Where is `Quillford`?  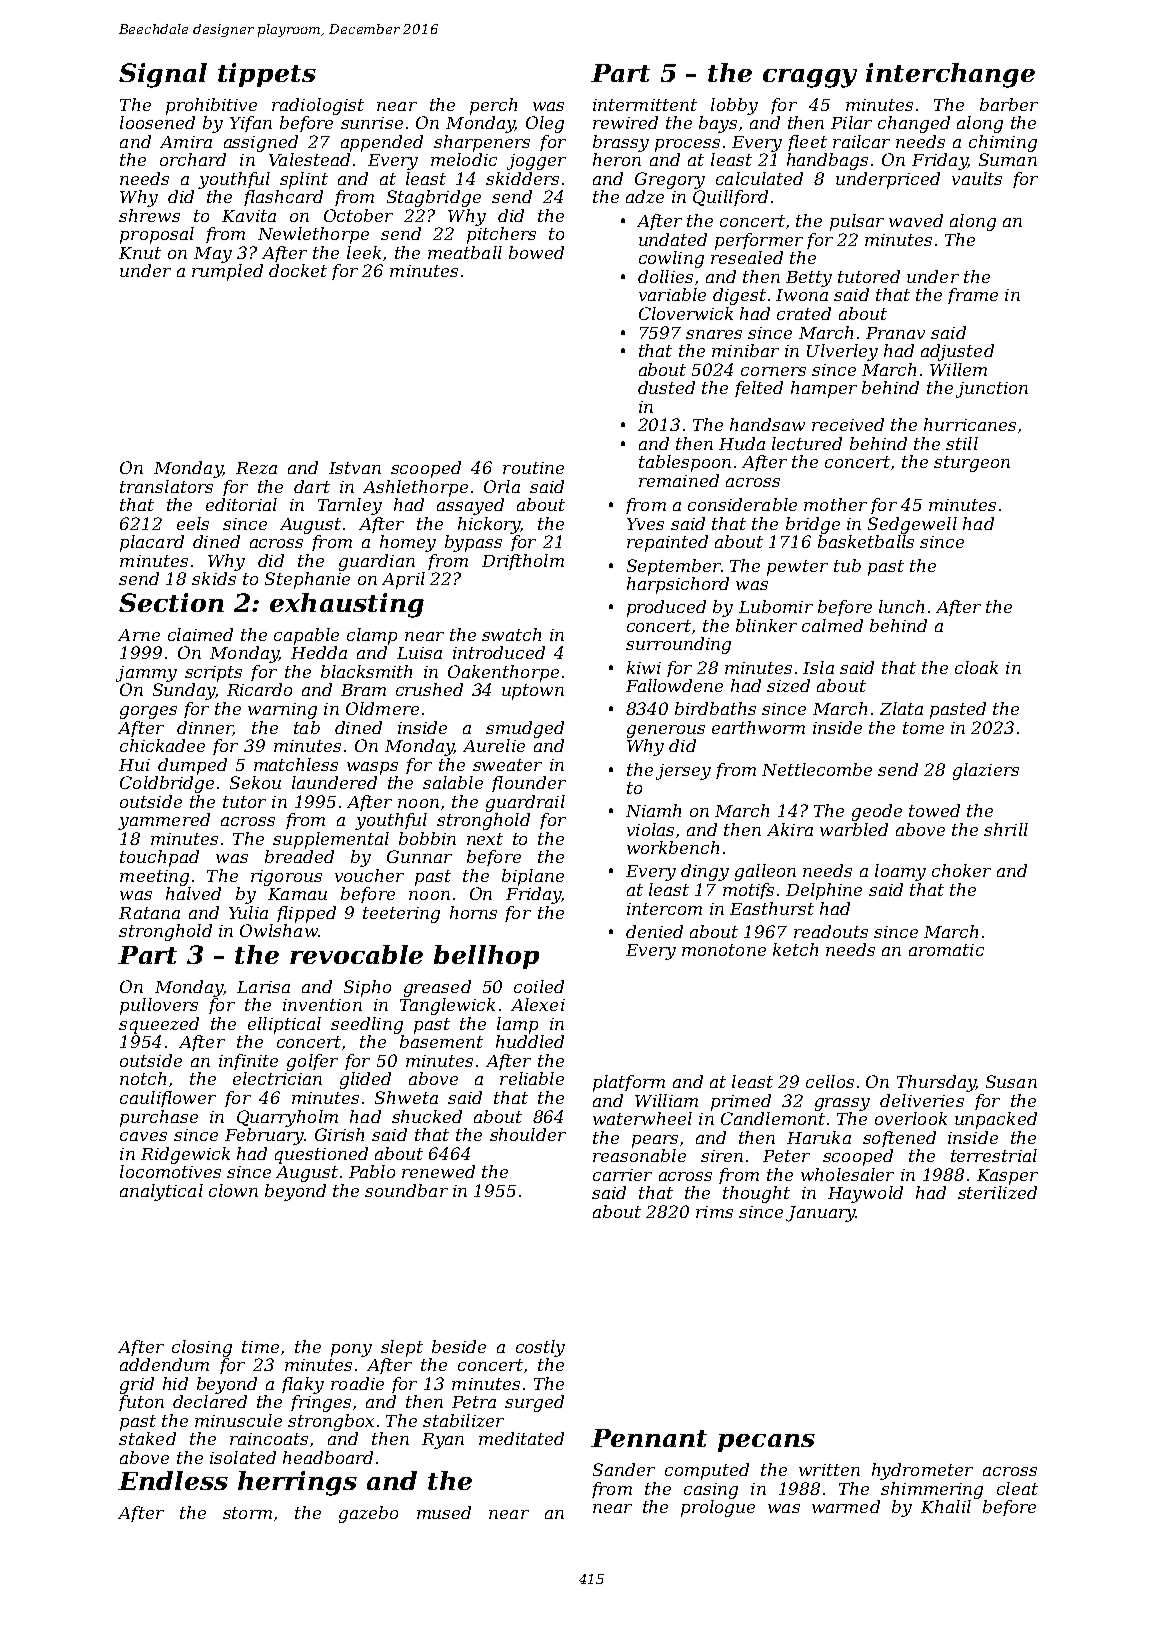 Quillford is located at coordinates (730, 198).
